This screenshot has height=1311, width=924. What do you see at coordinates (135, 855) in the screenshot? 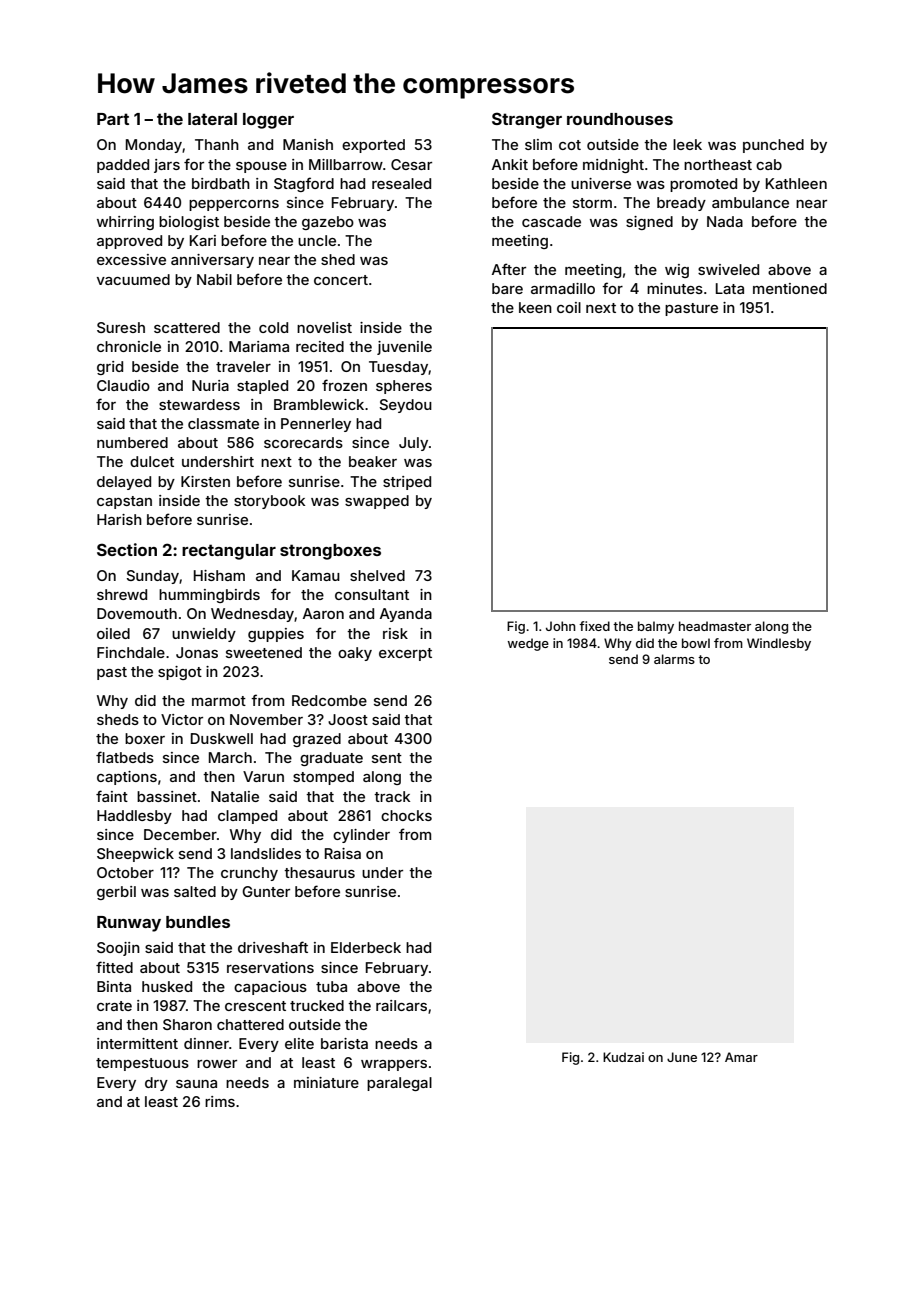
I see `Sheepwick` at bounding box center [135, 855].
